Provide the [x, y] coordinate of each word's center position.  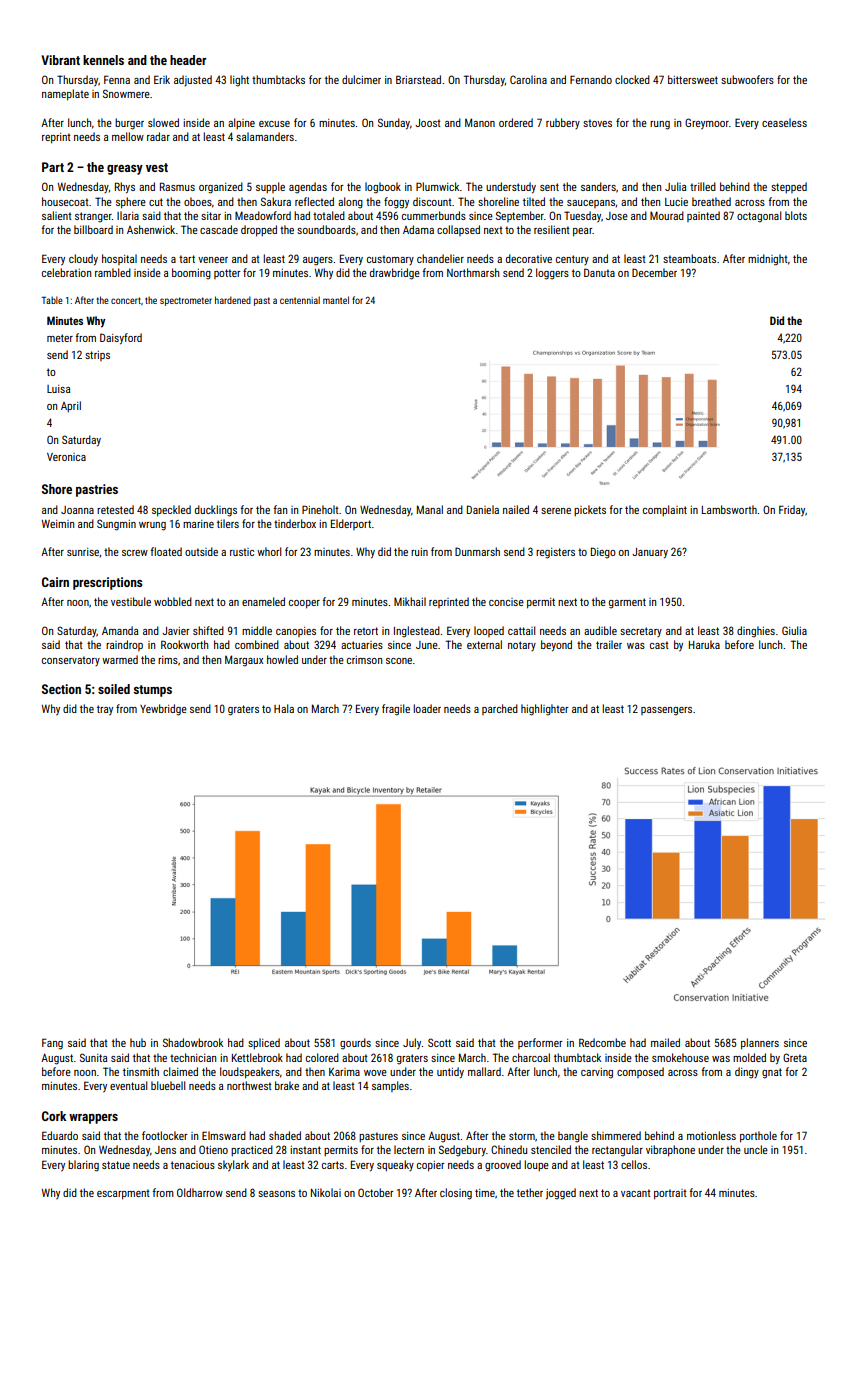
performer [540, 1043]
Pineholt [320, 509]
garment [627, 603]
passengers [666, 711]
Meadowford [263, 215]
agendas [308, 188]
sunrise [83, 552]
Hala [284, 708]
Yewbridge [163, 710]
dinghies [756, 632]
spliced [264, 1043]
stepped [789, 187]
